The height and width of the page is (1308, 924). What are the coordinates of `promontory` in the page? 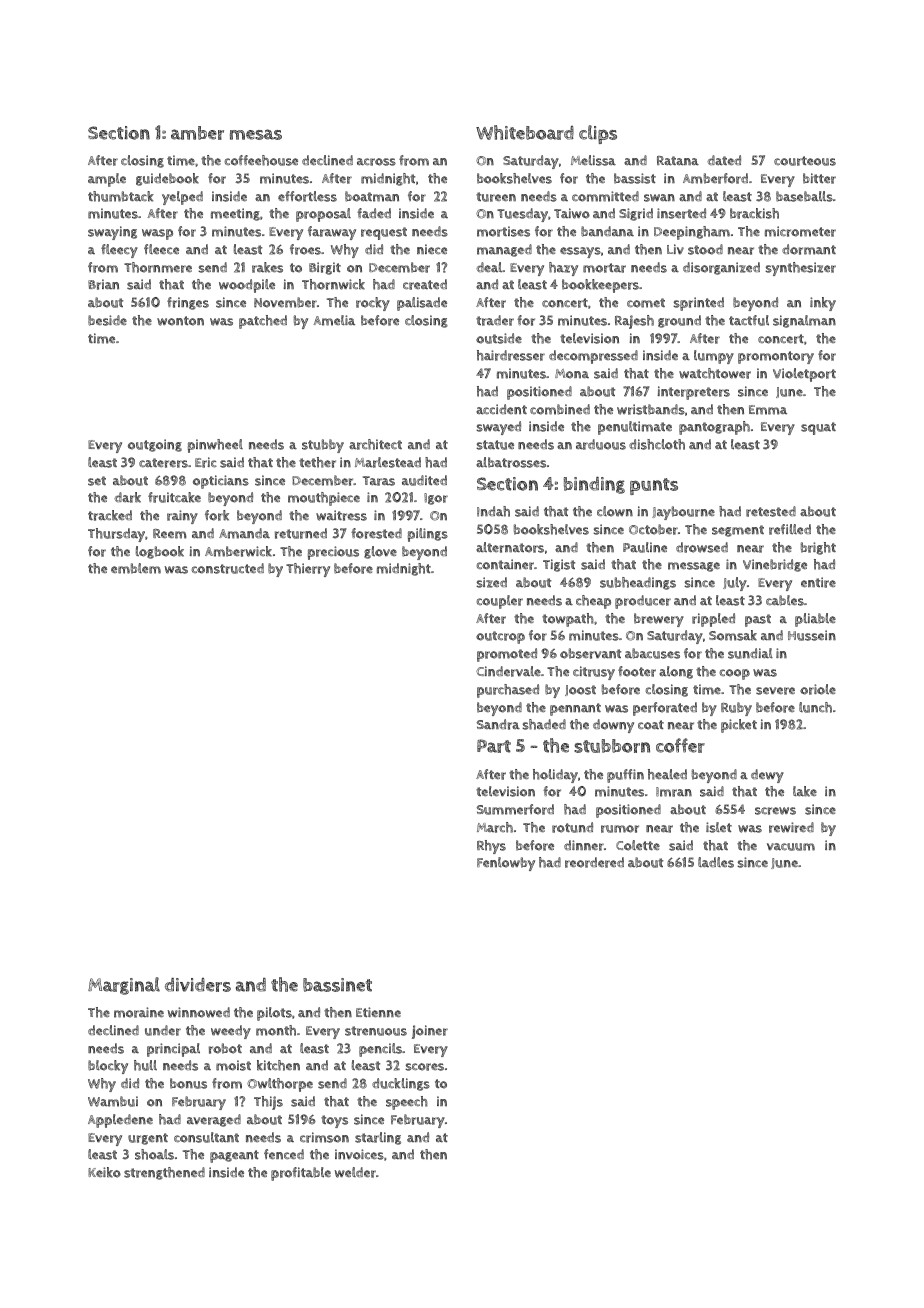 It's located at (776, 357).
